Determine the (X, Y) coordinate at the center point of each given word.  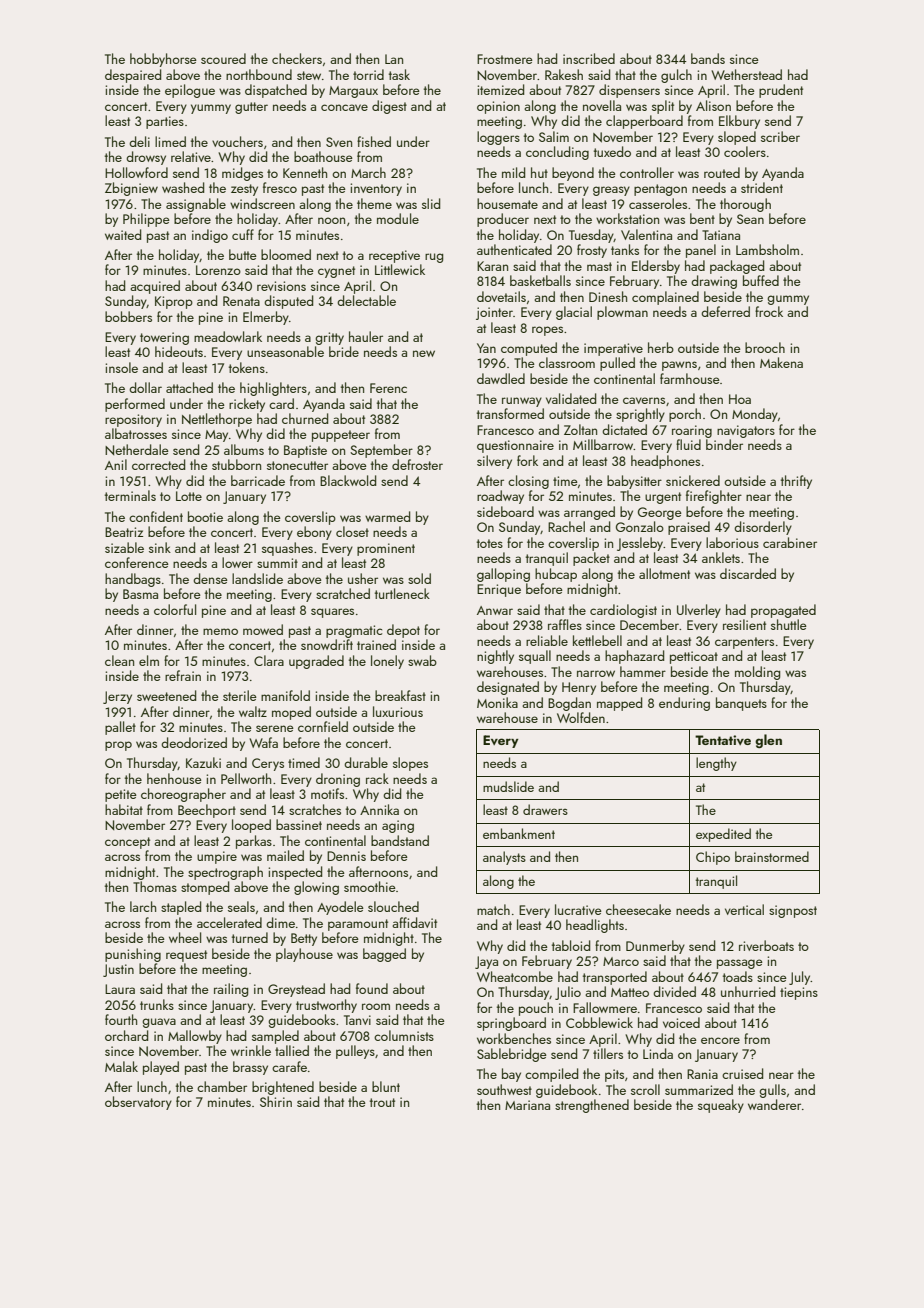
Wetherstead (746, 74)
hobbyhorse (163, 60)
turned (250, 937)
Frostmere (505, 59)
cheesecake (638, 909)
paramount (358, 925)
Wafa (263, 742)
